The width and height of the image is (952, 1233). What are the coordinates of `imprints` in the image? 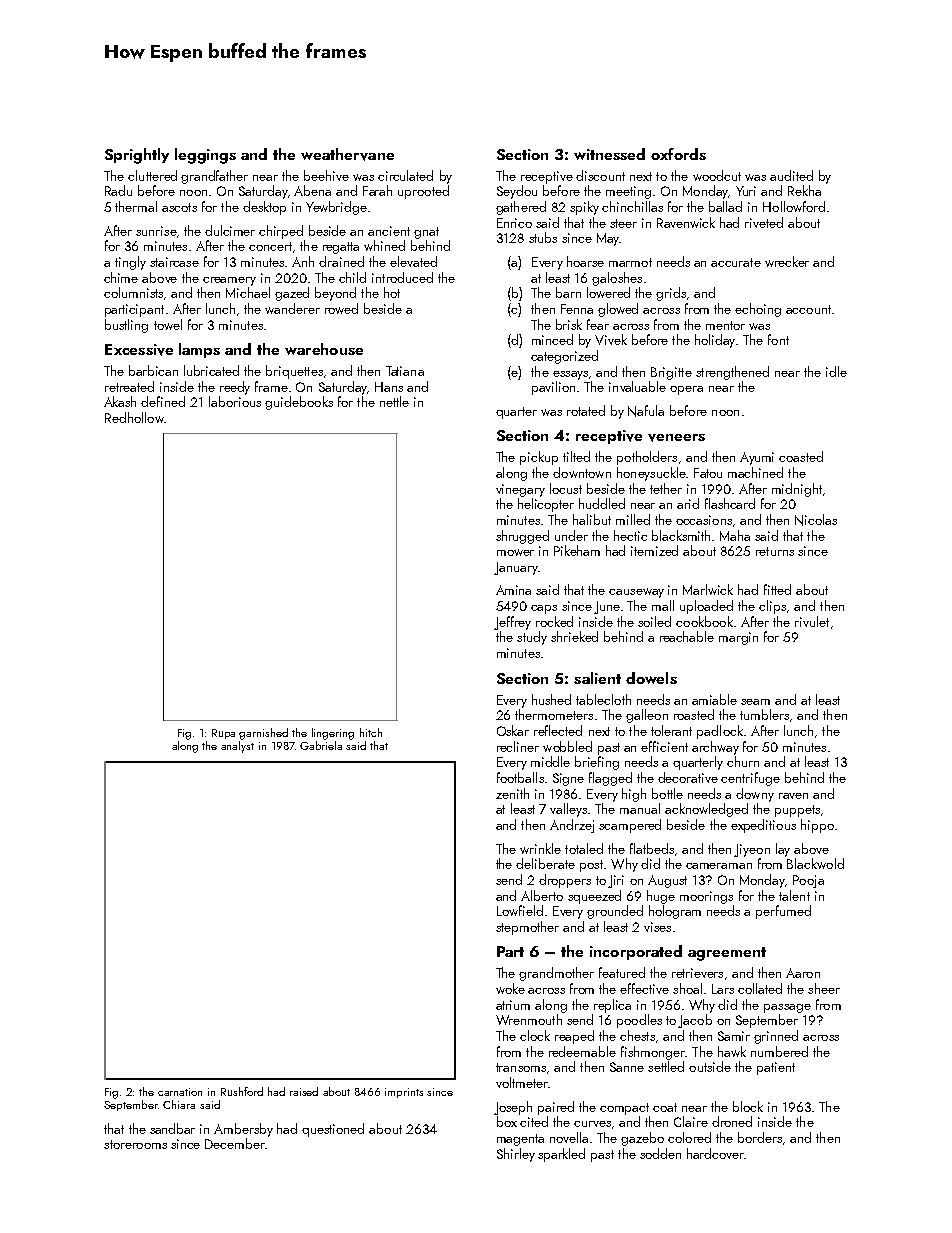 It's located at (404, 1093).
